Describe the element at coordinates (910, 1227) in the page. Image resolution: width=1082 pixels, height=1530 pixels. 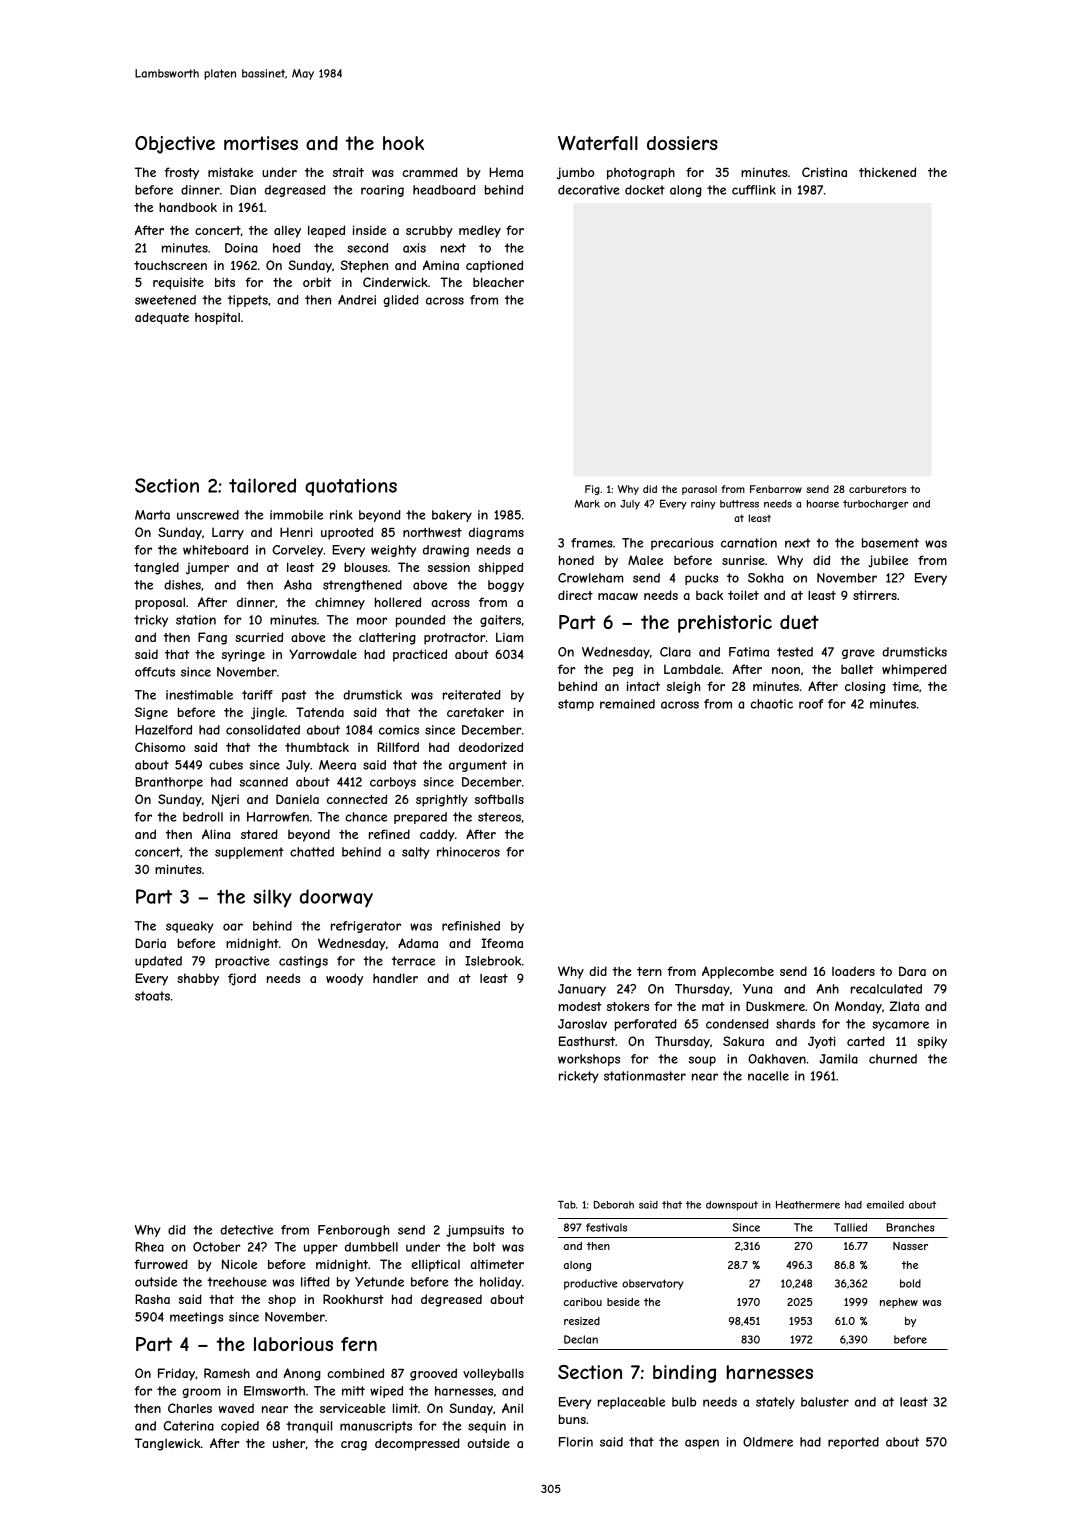
I see `Branches` at that location.
